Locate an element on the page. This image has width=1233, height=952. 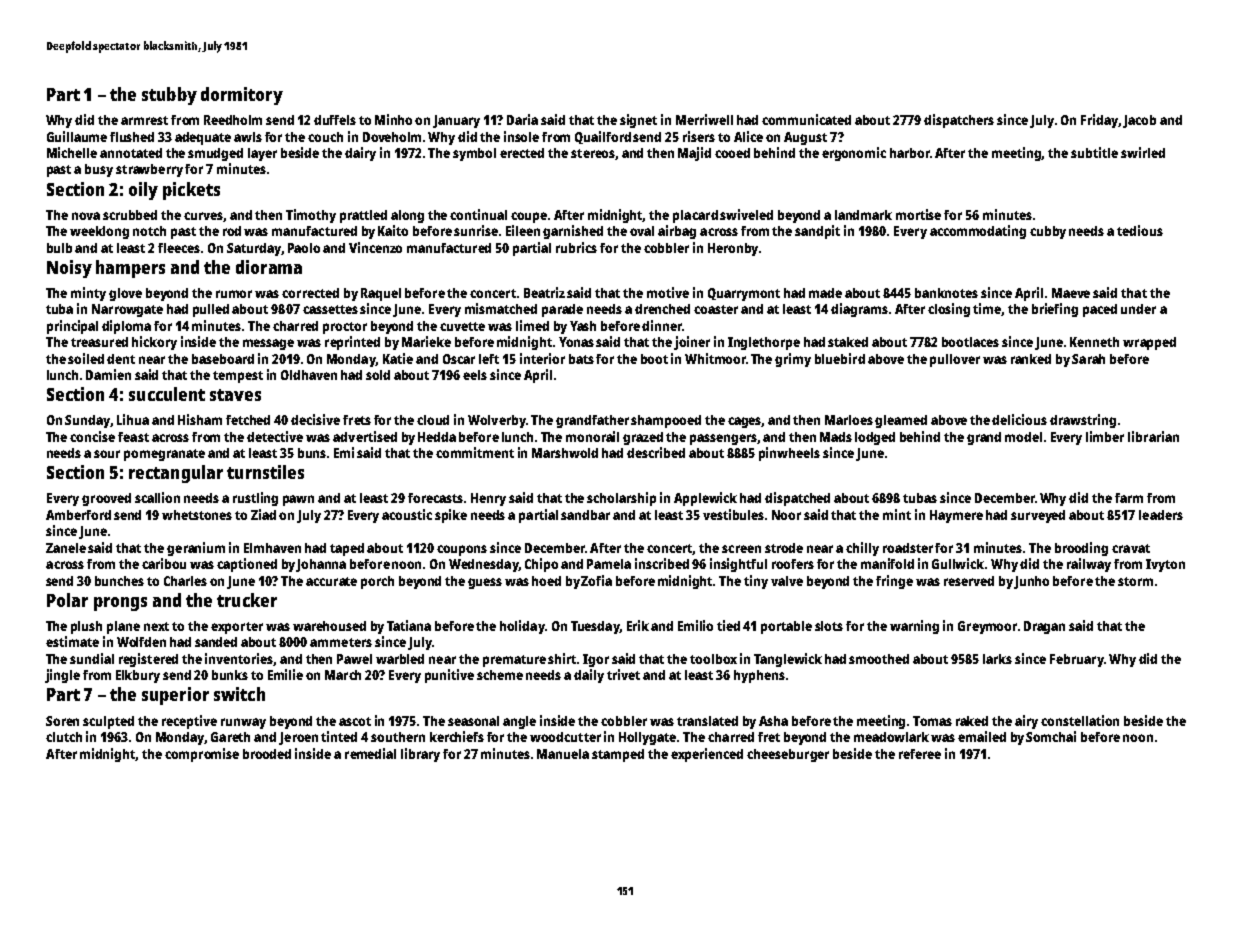
layer is located at coordinates (262, 154).
